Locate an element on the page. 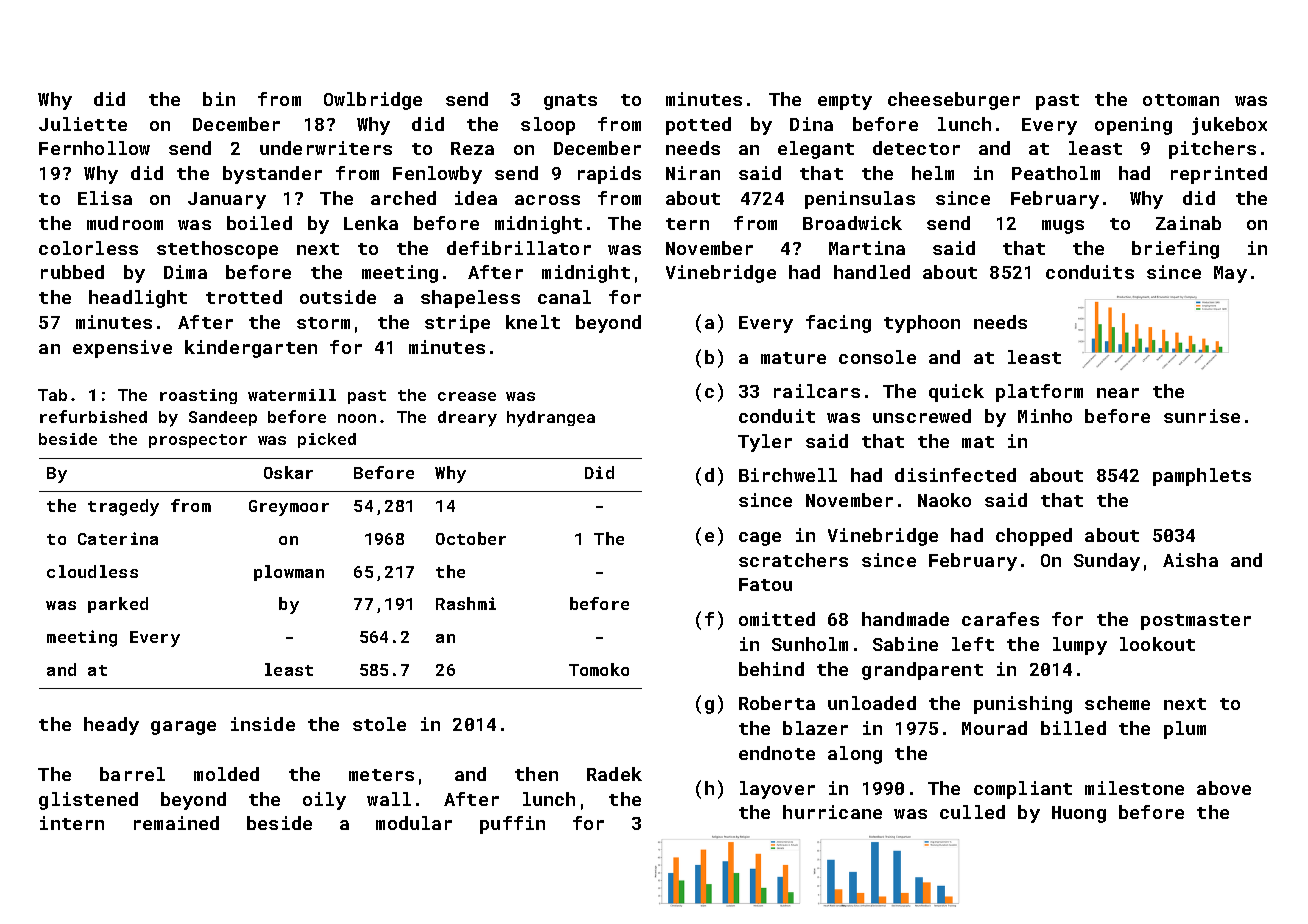  cloudless is located at coordinates (92, 571).
